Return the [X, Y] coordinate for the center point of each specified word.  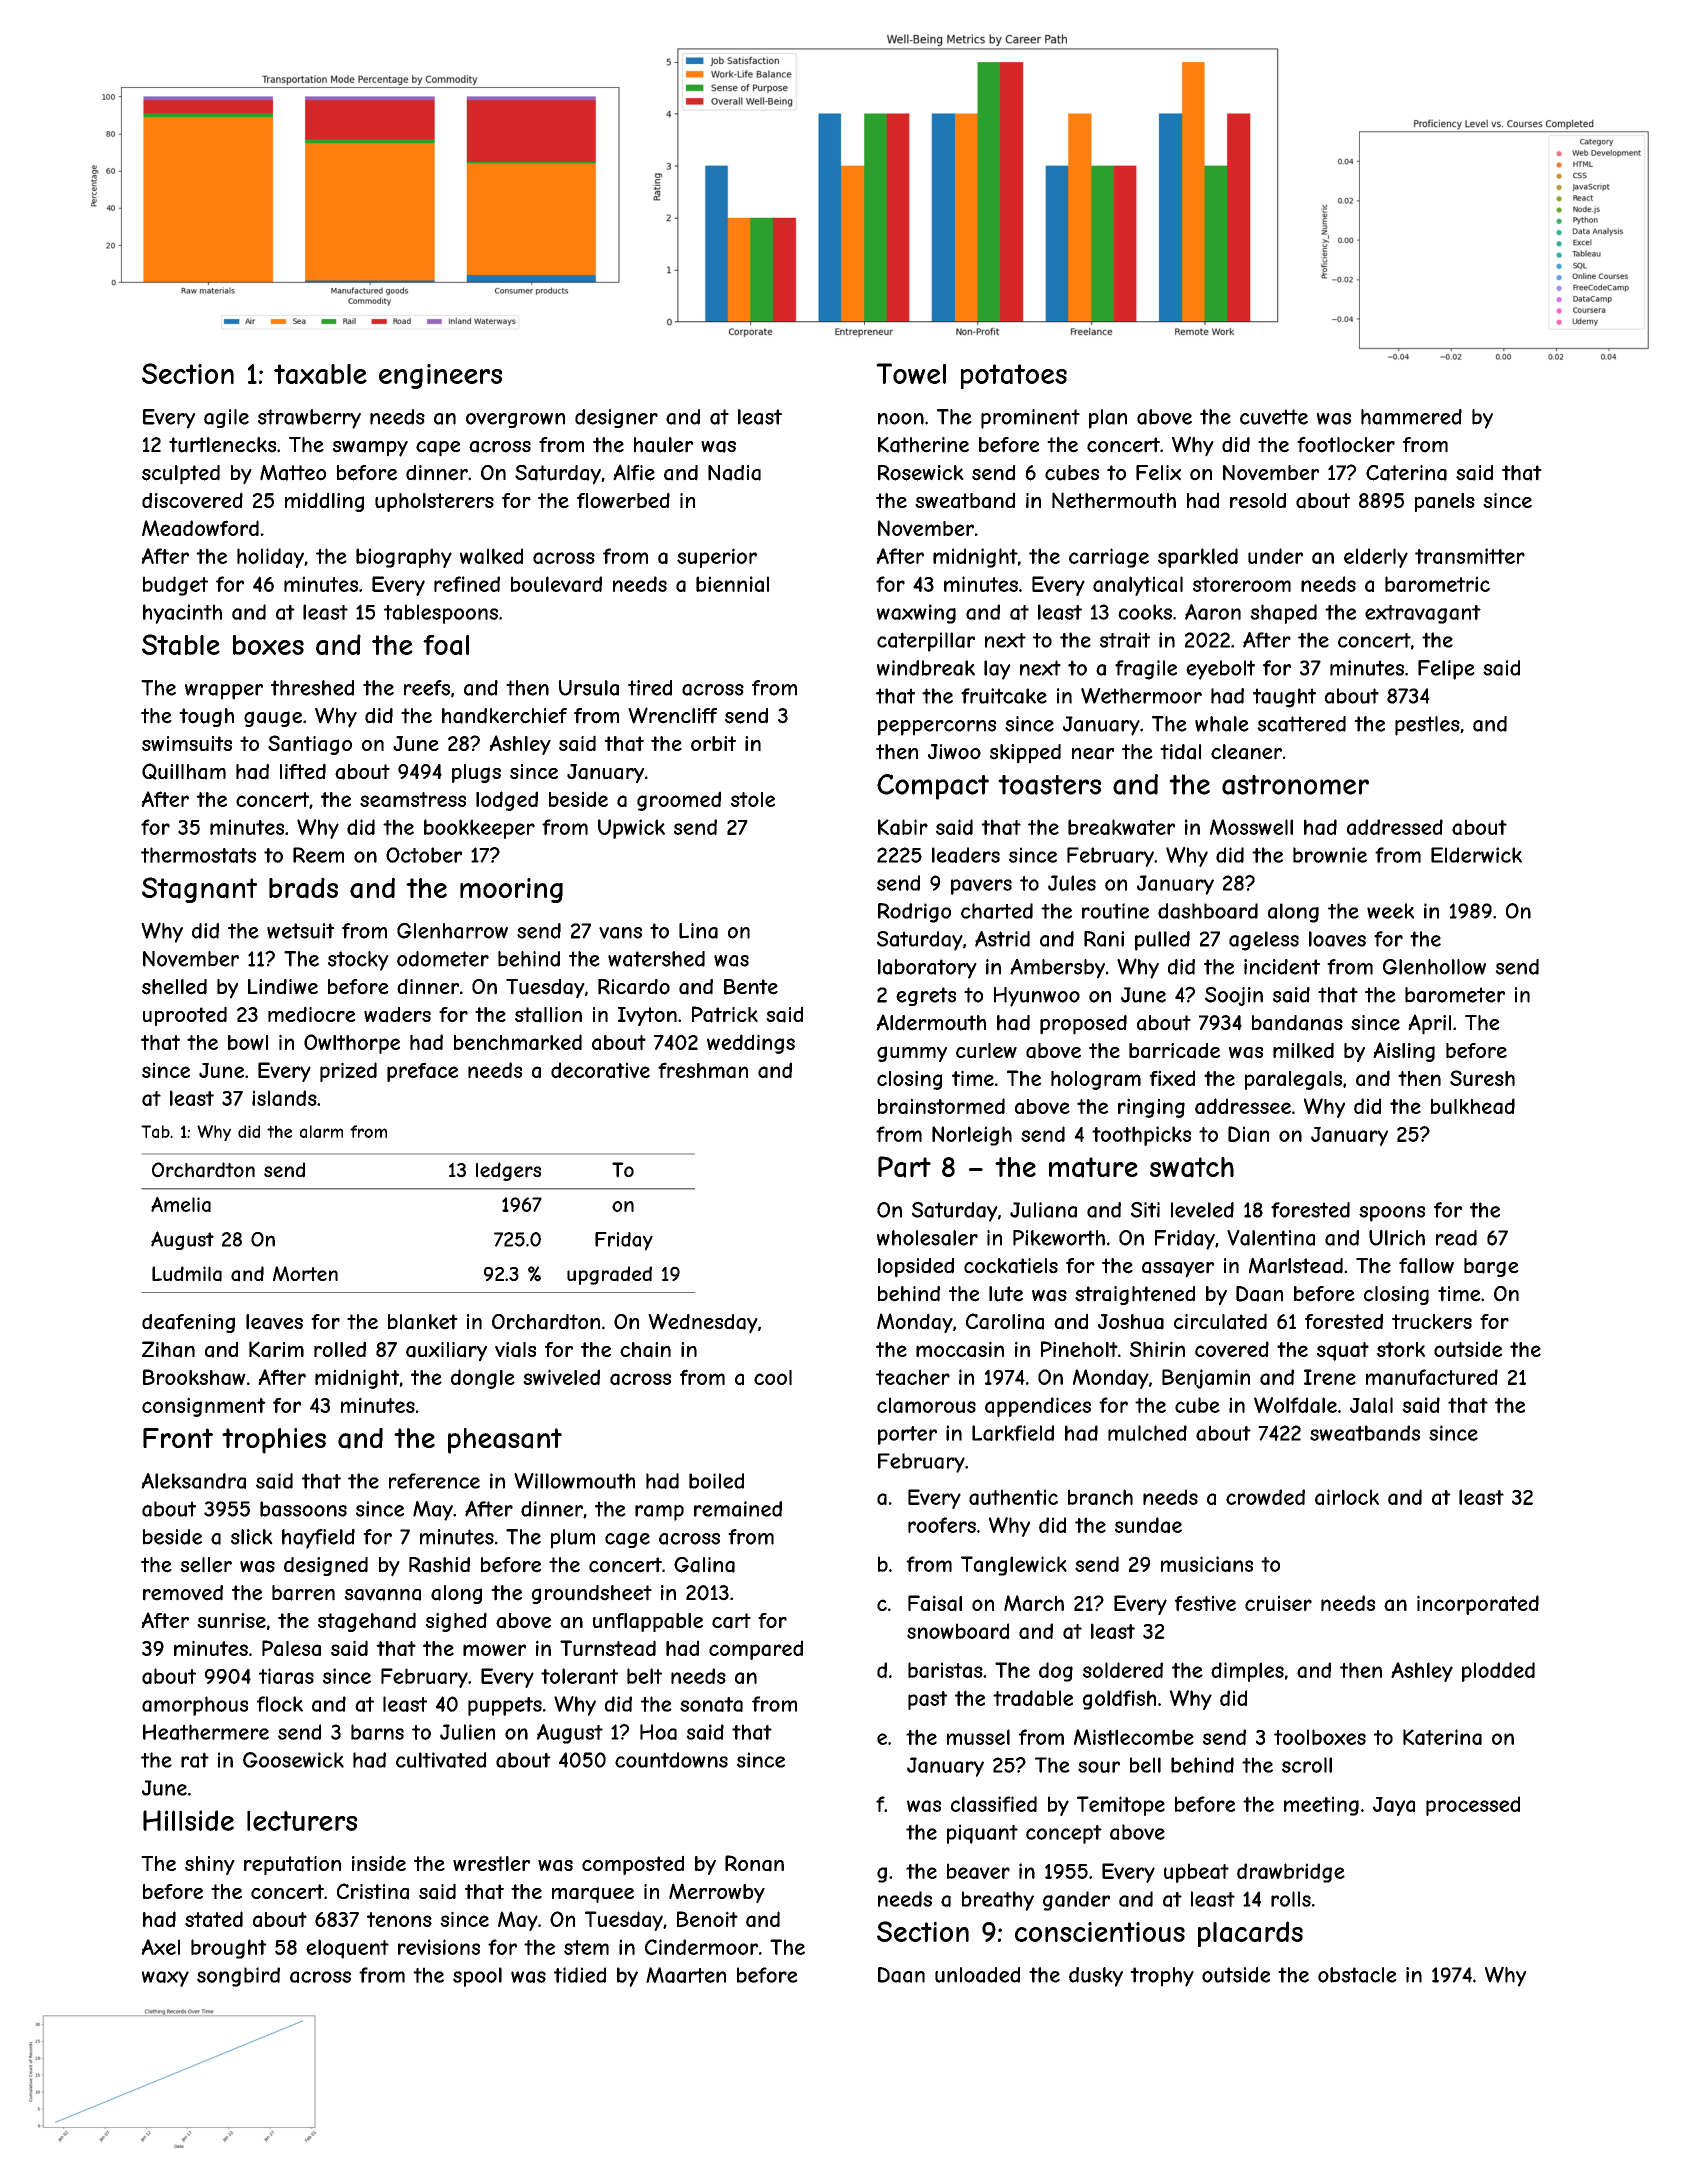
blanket [423, 1322]
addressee [1243, 1106]
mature [1093, 1167]
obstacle [1357, 1975]
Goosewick [293, 1760]
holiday [270, 558]
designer [616, 418]
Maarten [686, 1975]
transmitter [1470, 556]
